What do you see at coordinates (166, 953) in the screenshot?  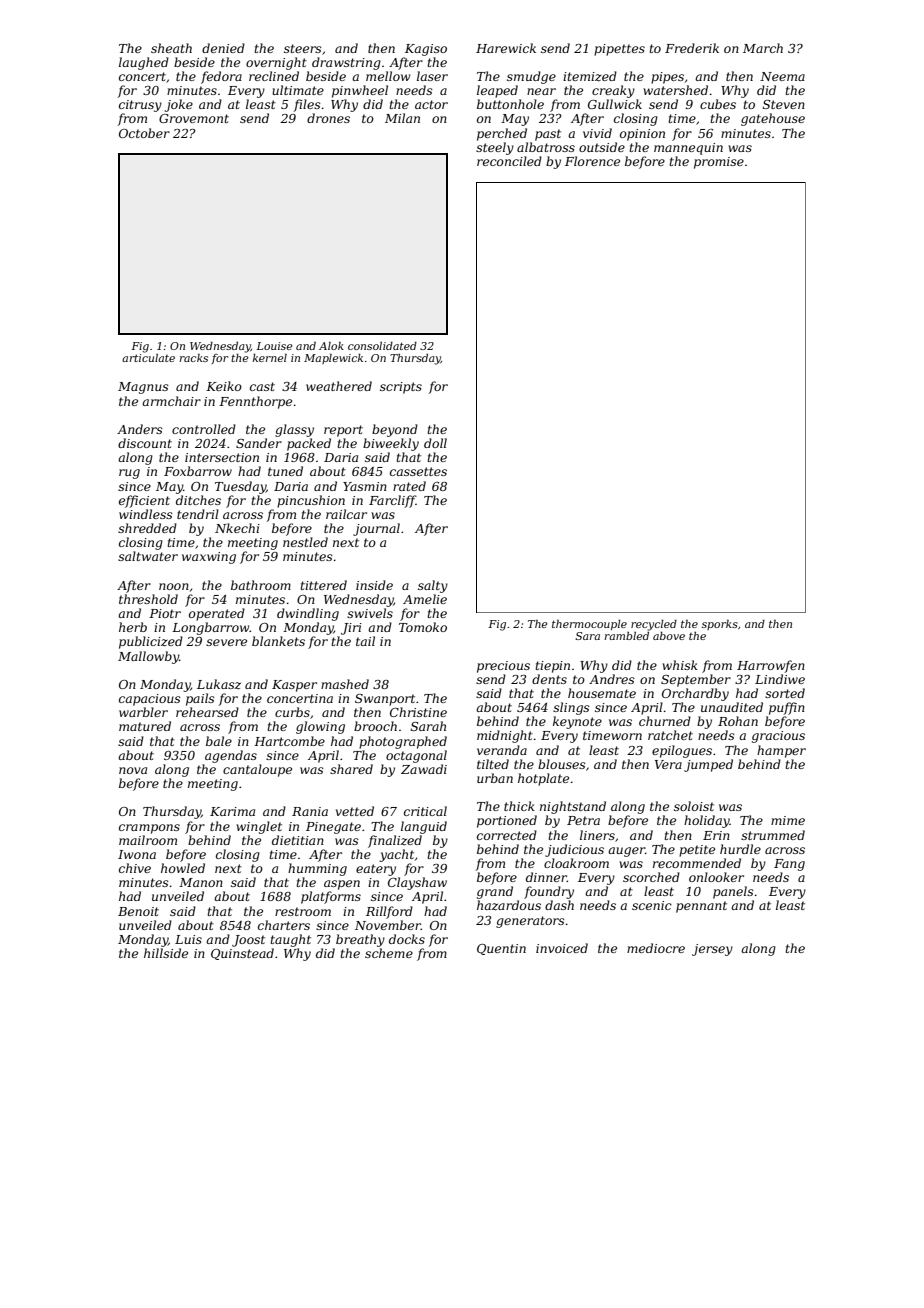 I see `hillside` at bounding box center [166, 953].
